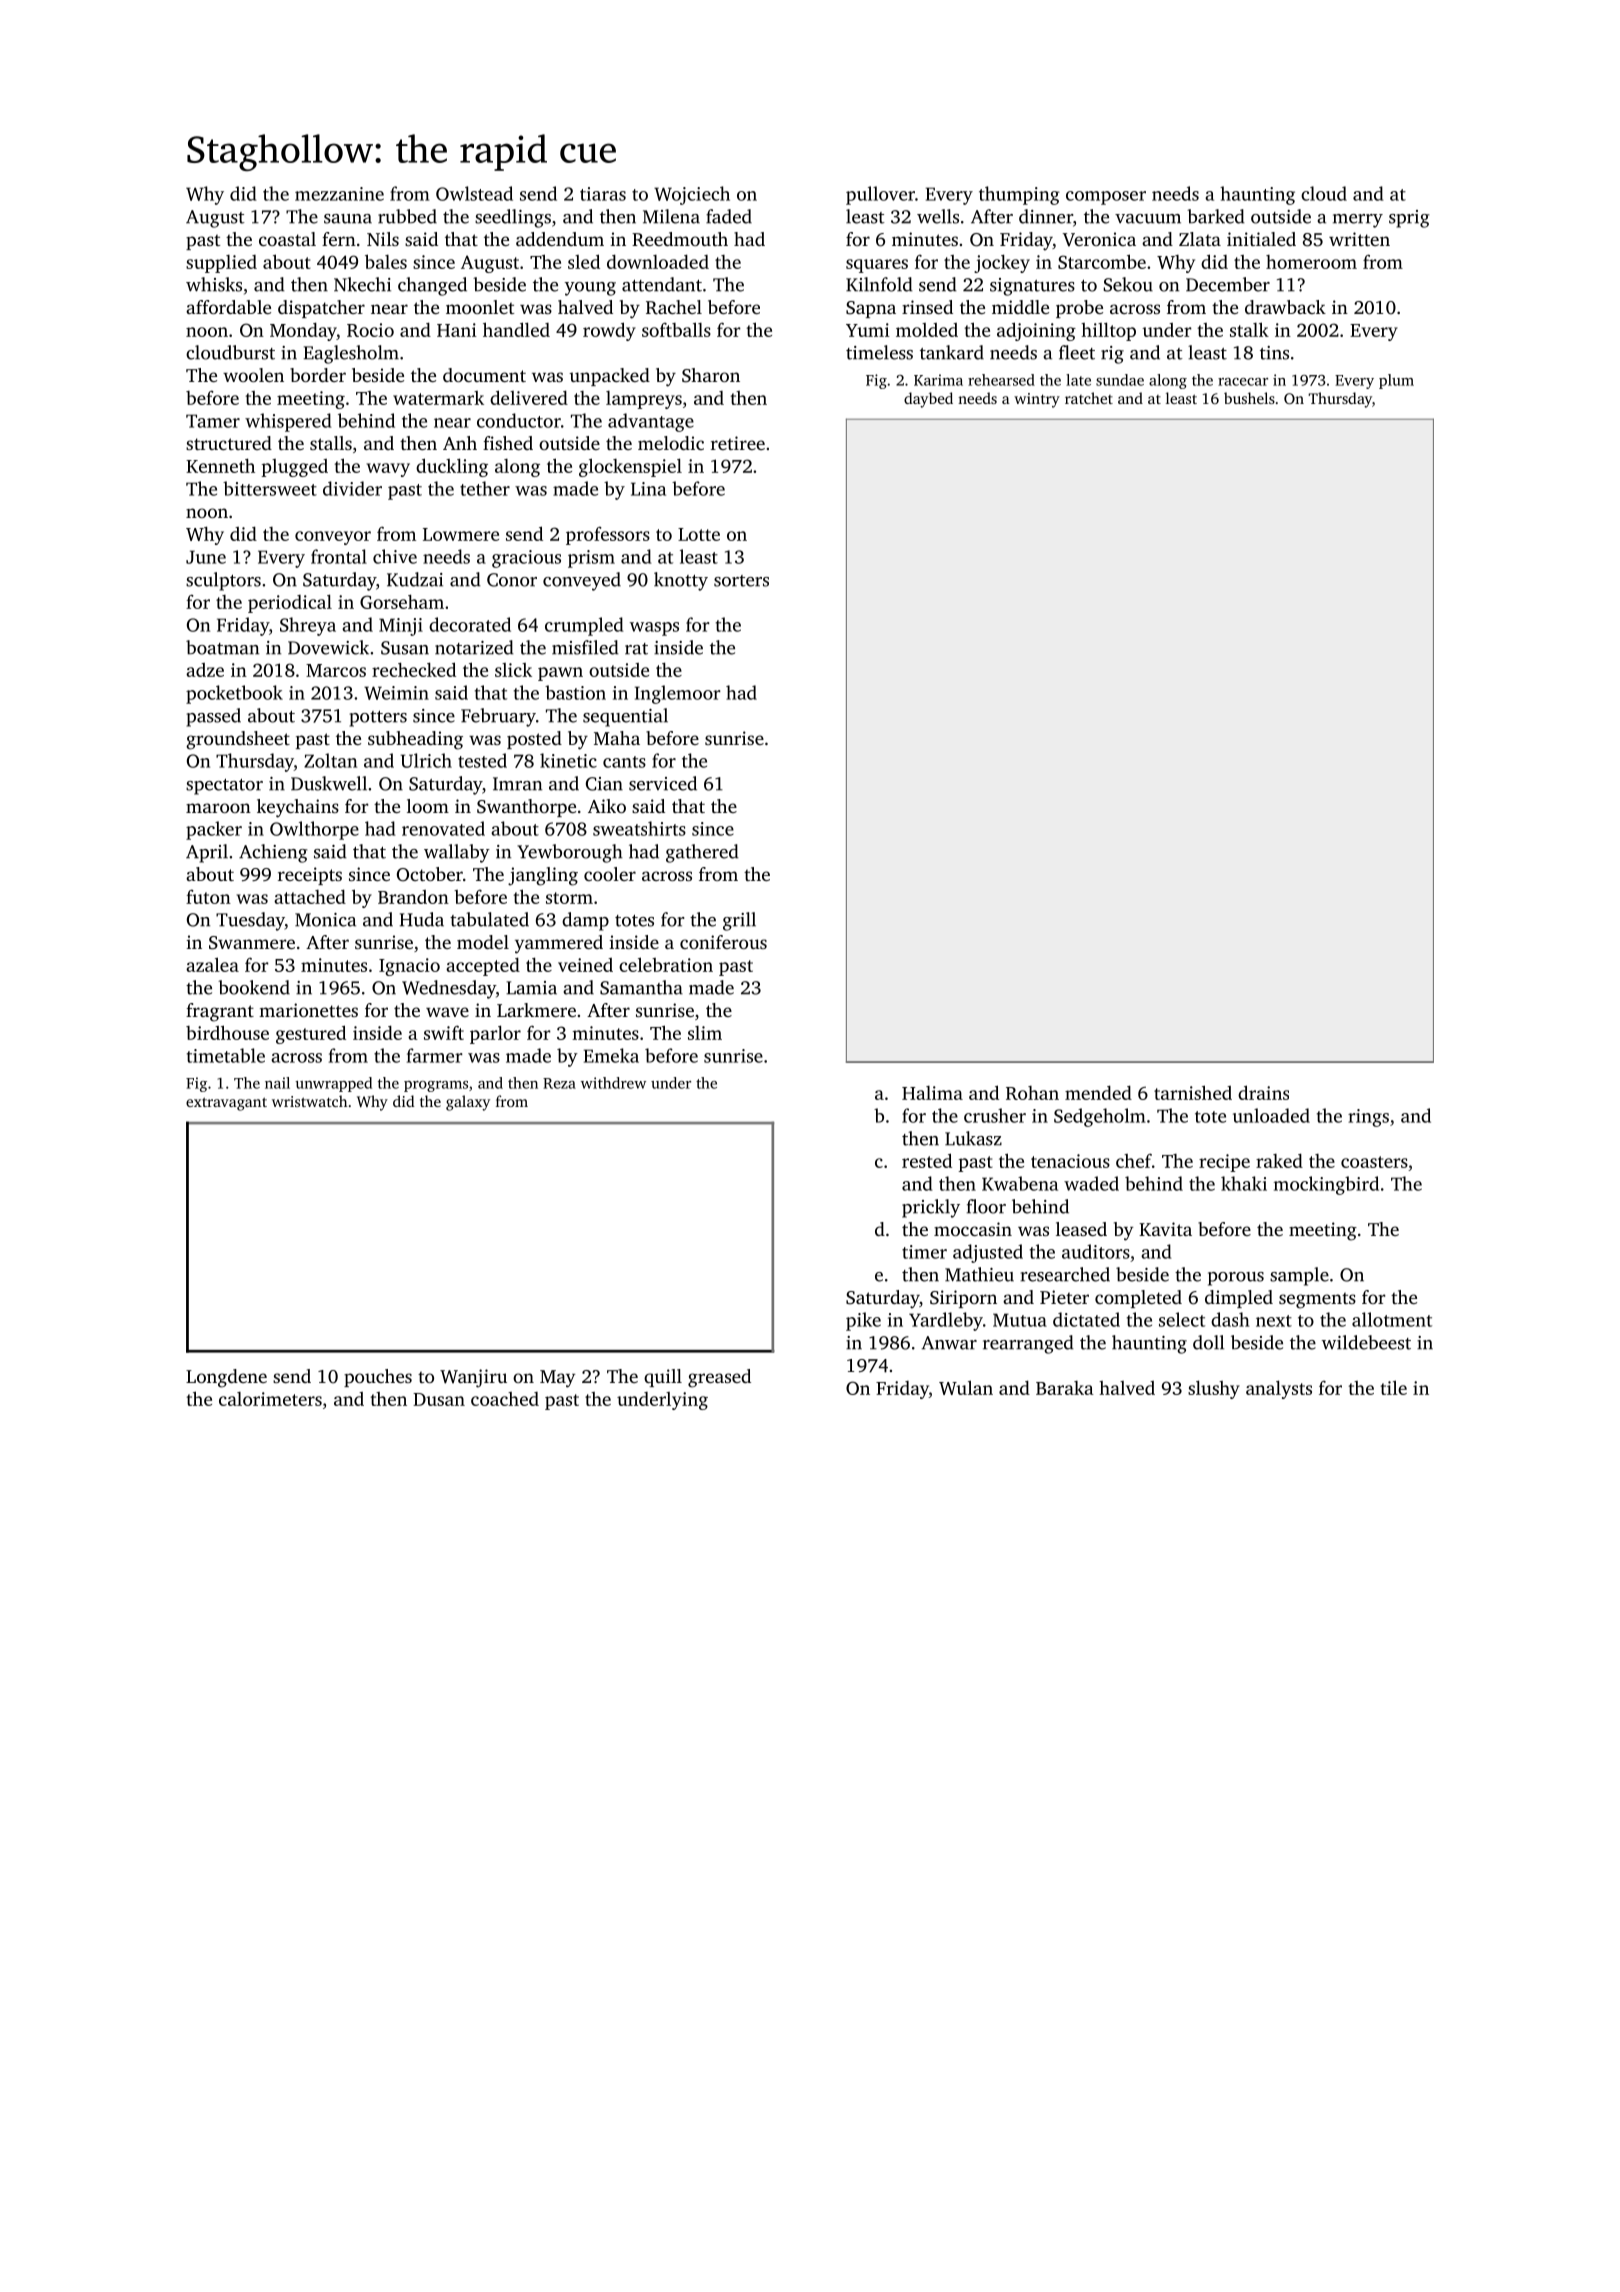  I want to click on molded, so click(927, 330).
